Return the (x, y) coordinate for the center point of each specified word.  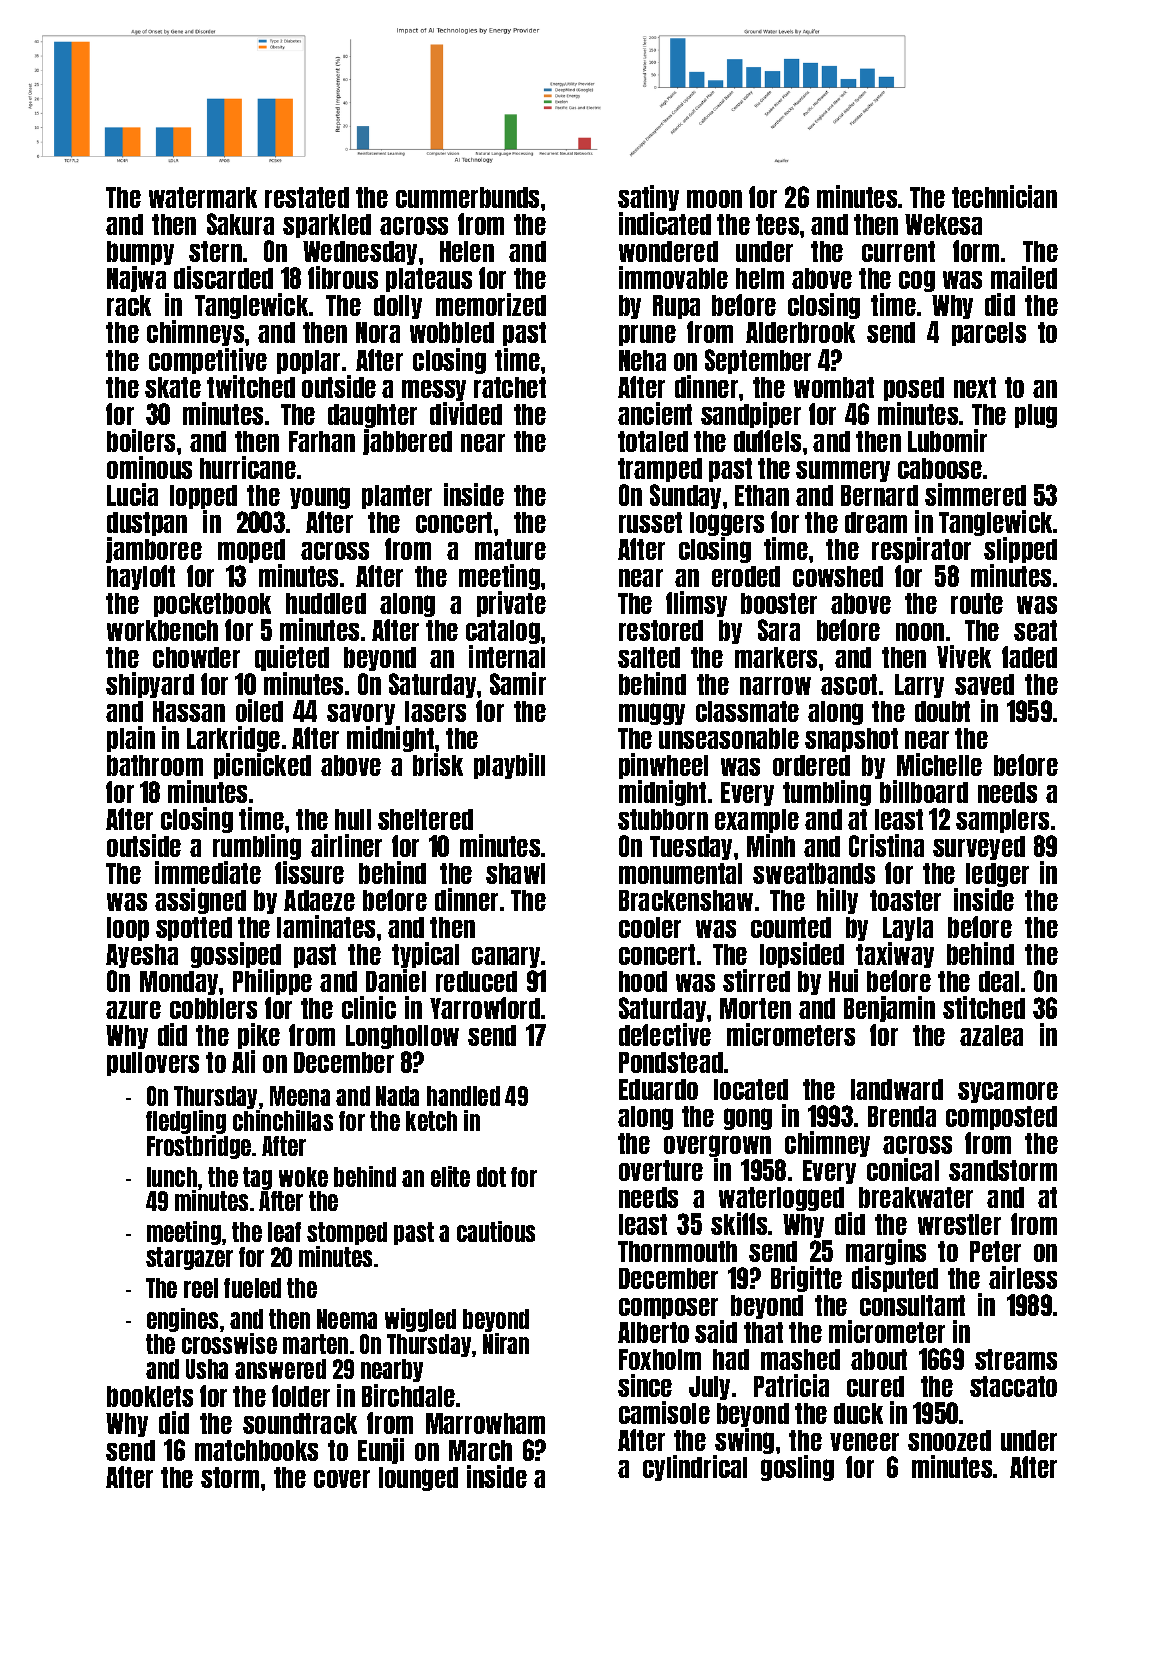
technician (1004, 196)
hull (353, 819)
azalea (991, 1035)
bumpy (140, 253)
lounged (418, 1479)
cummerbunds (467, 197)
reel (201, 1288)
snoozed (949, 1440)
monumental (680, 873)
